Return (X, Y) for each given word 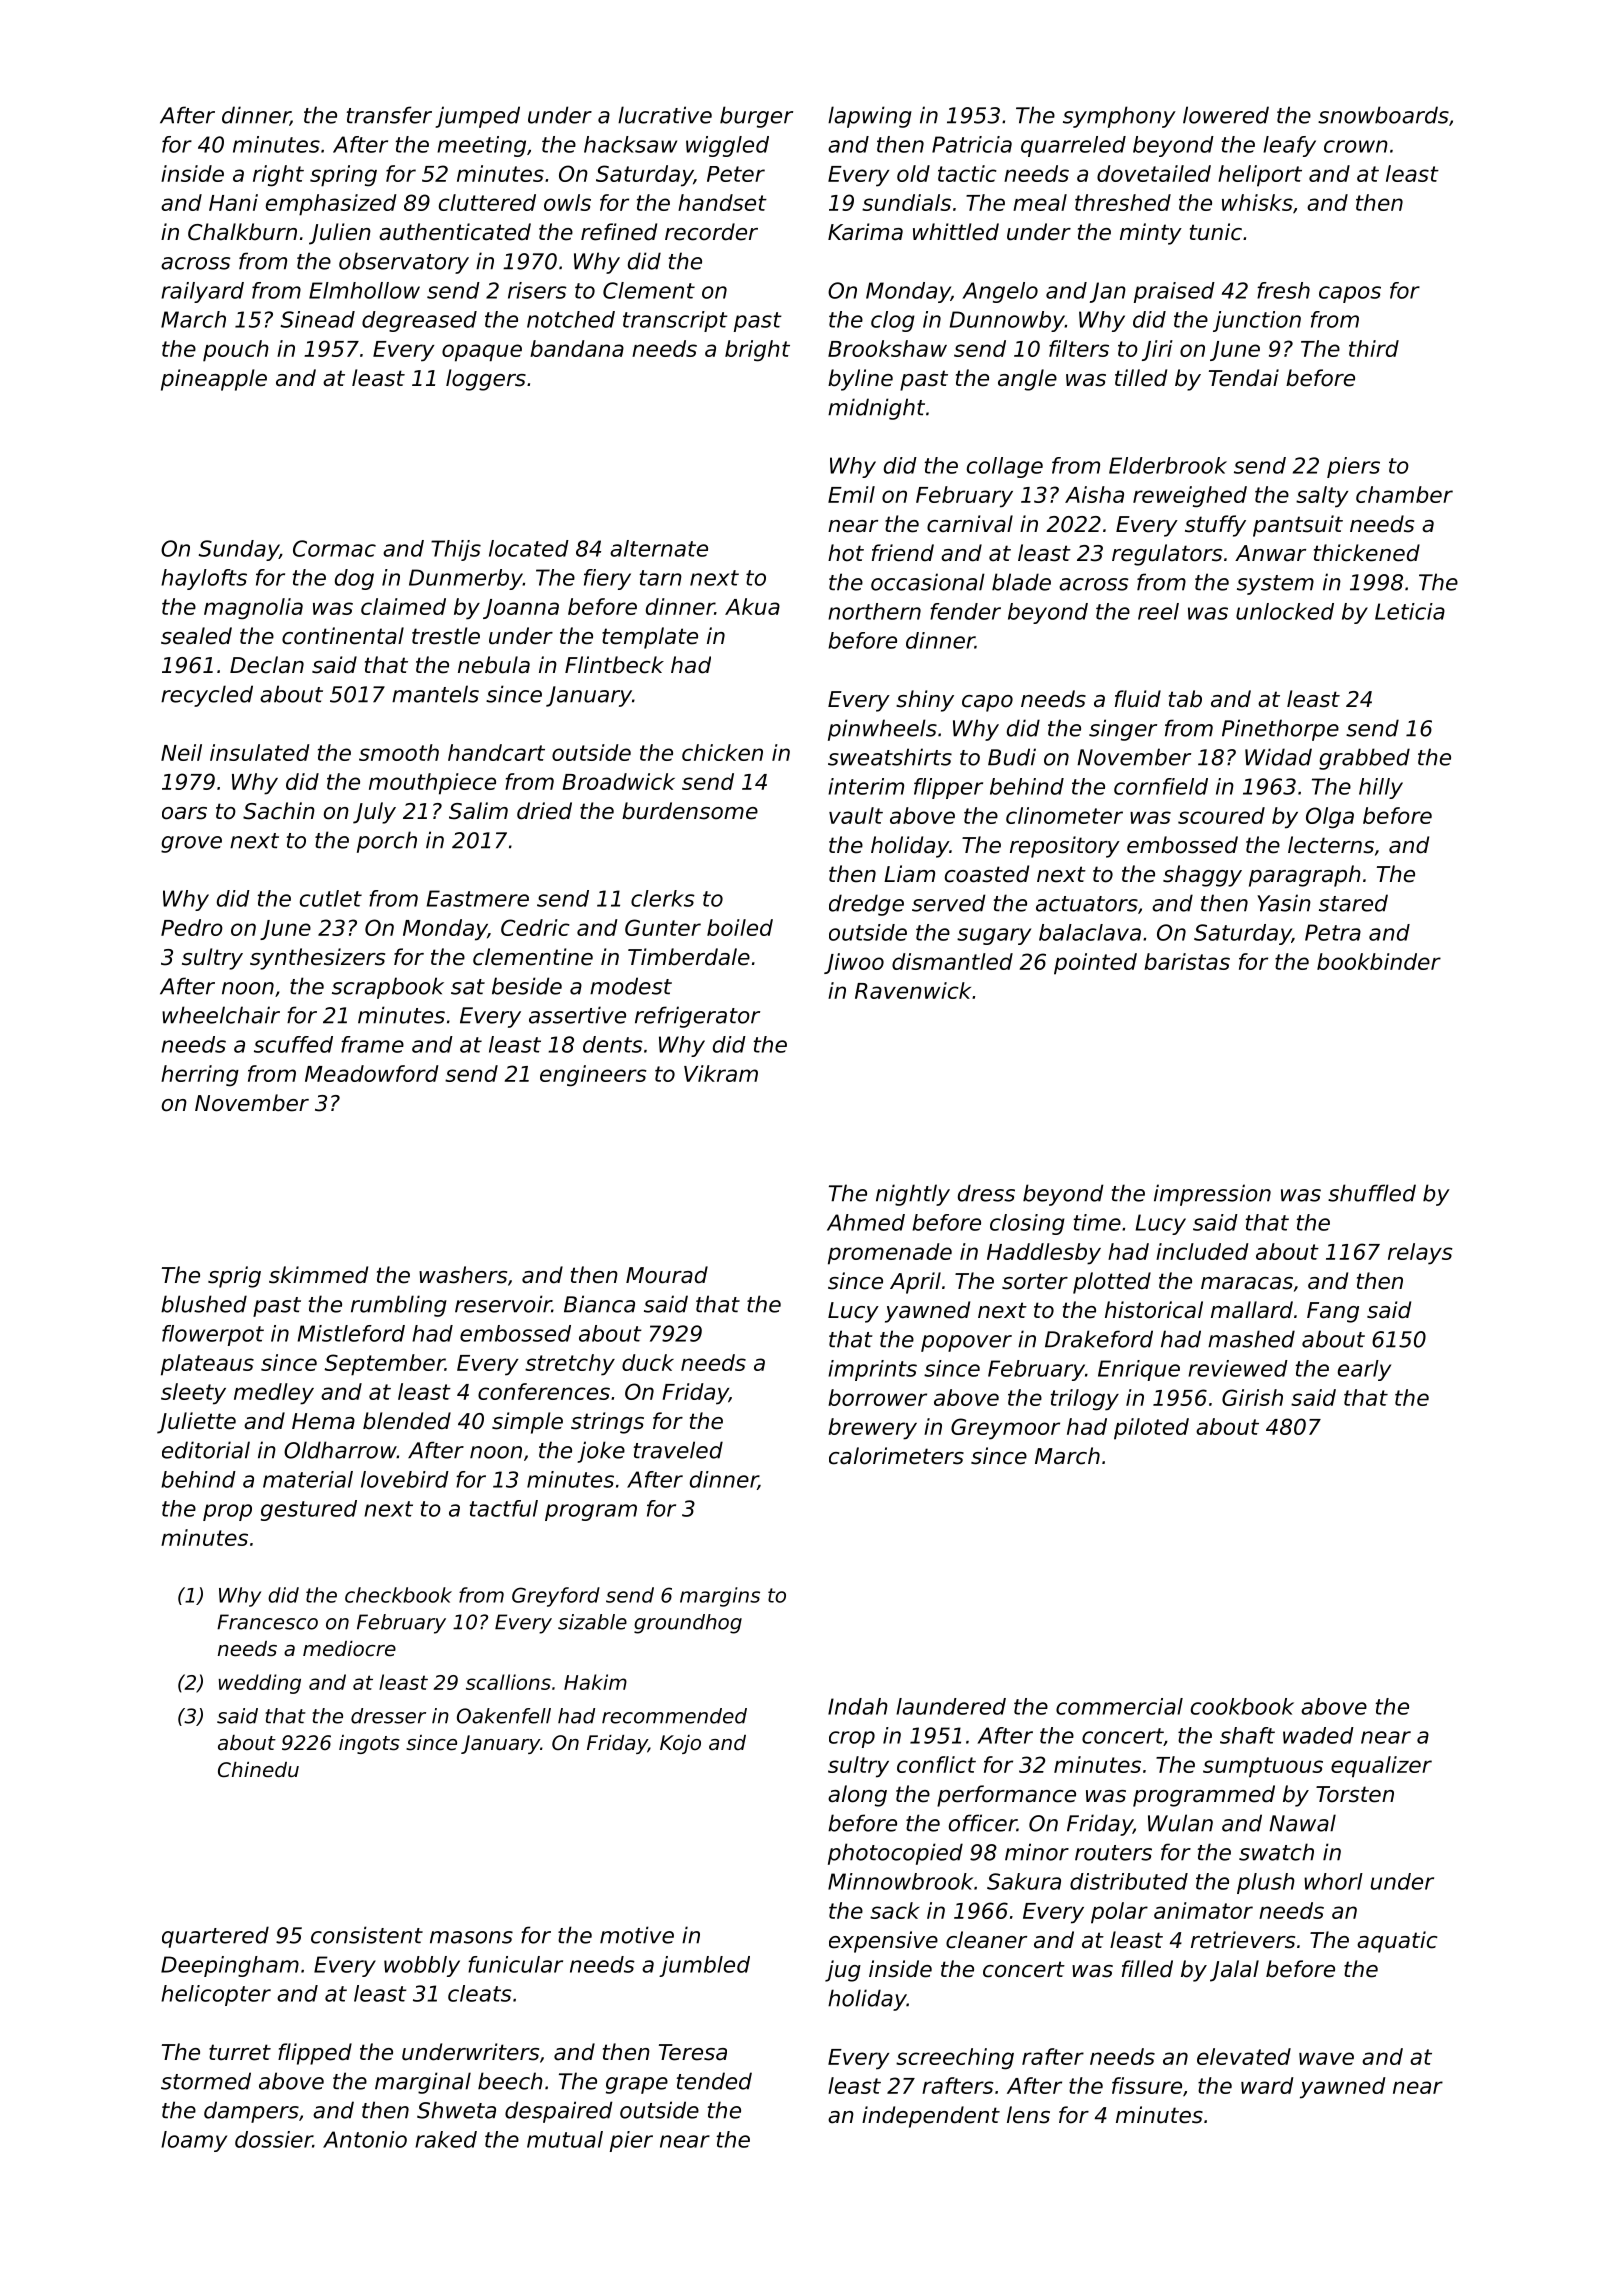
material (308, 1479)
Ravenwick (913, 990)
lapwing (870, 117)
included (1202, 1251)
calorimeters (896, 1456)
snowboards (1383, 115)
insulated (260, 752)
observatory (404, 263)
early (1364, 1370)
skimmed (318, 1275)
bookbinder (1379, 961)
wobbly (422, 1966)
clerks (663, 898)
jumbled (704, 1966)
